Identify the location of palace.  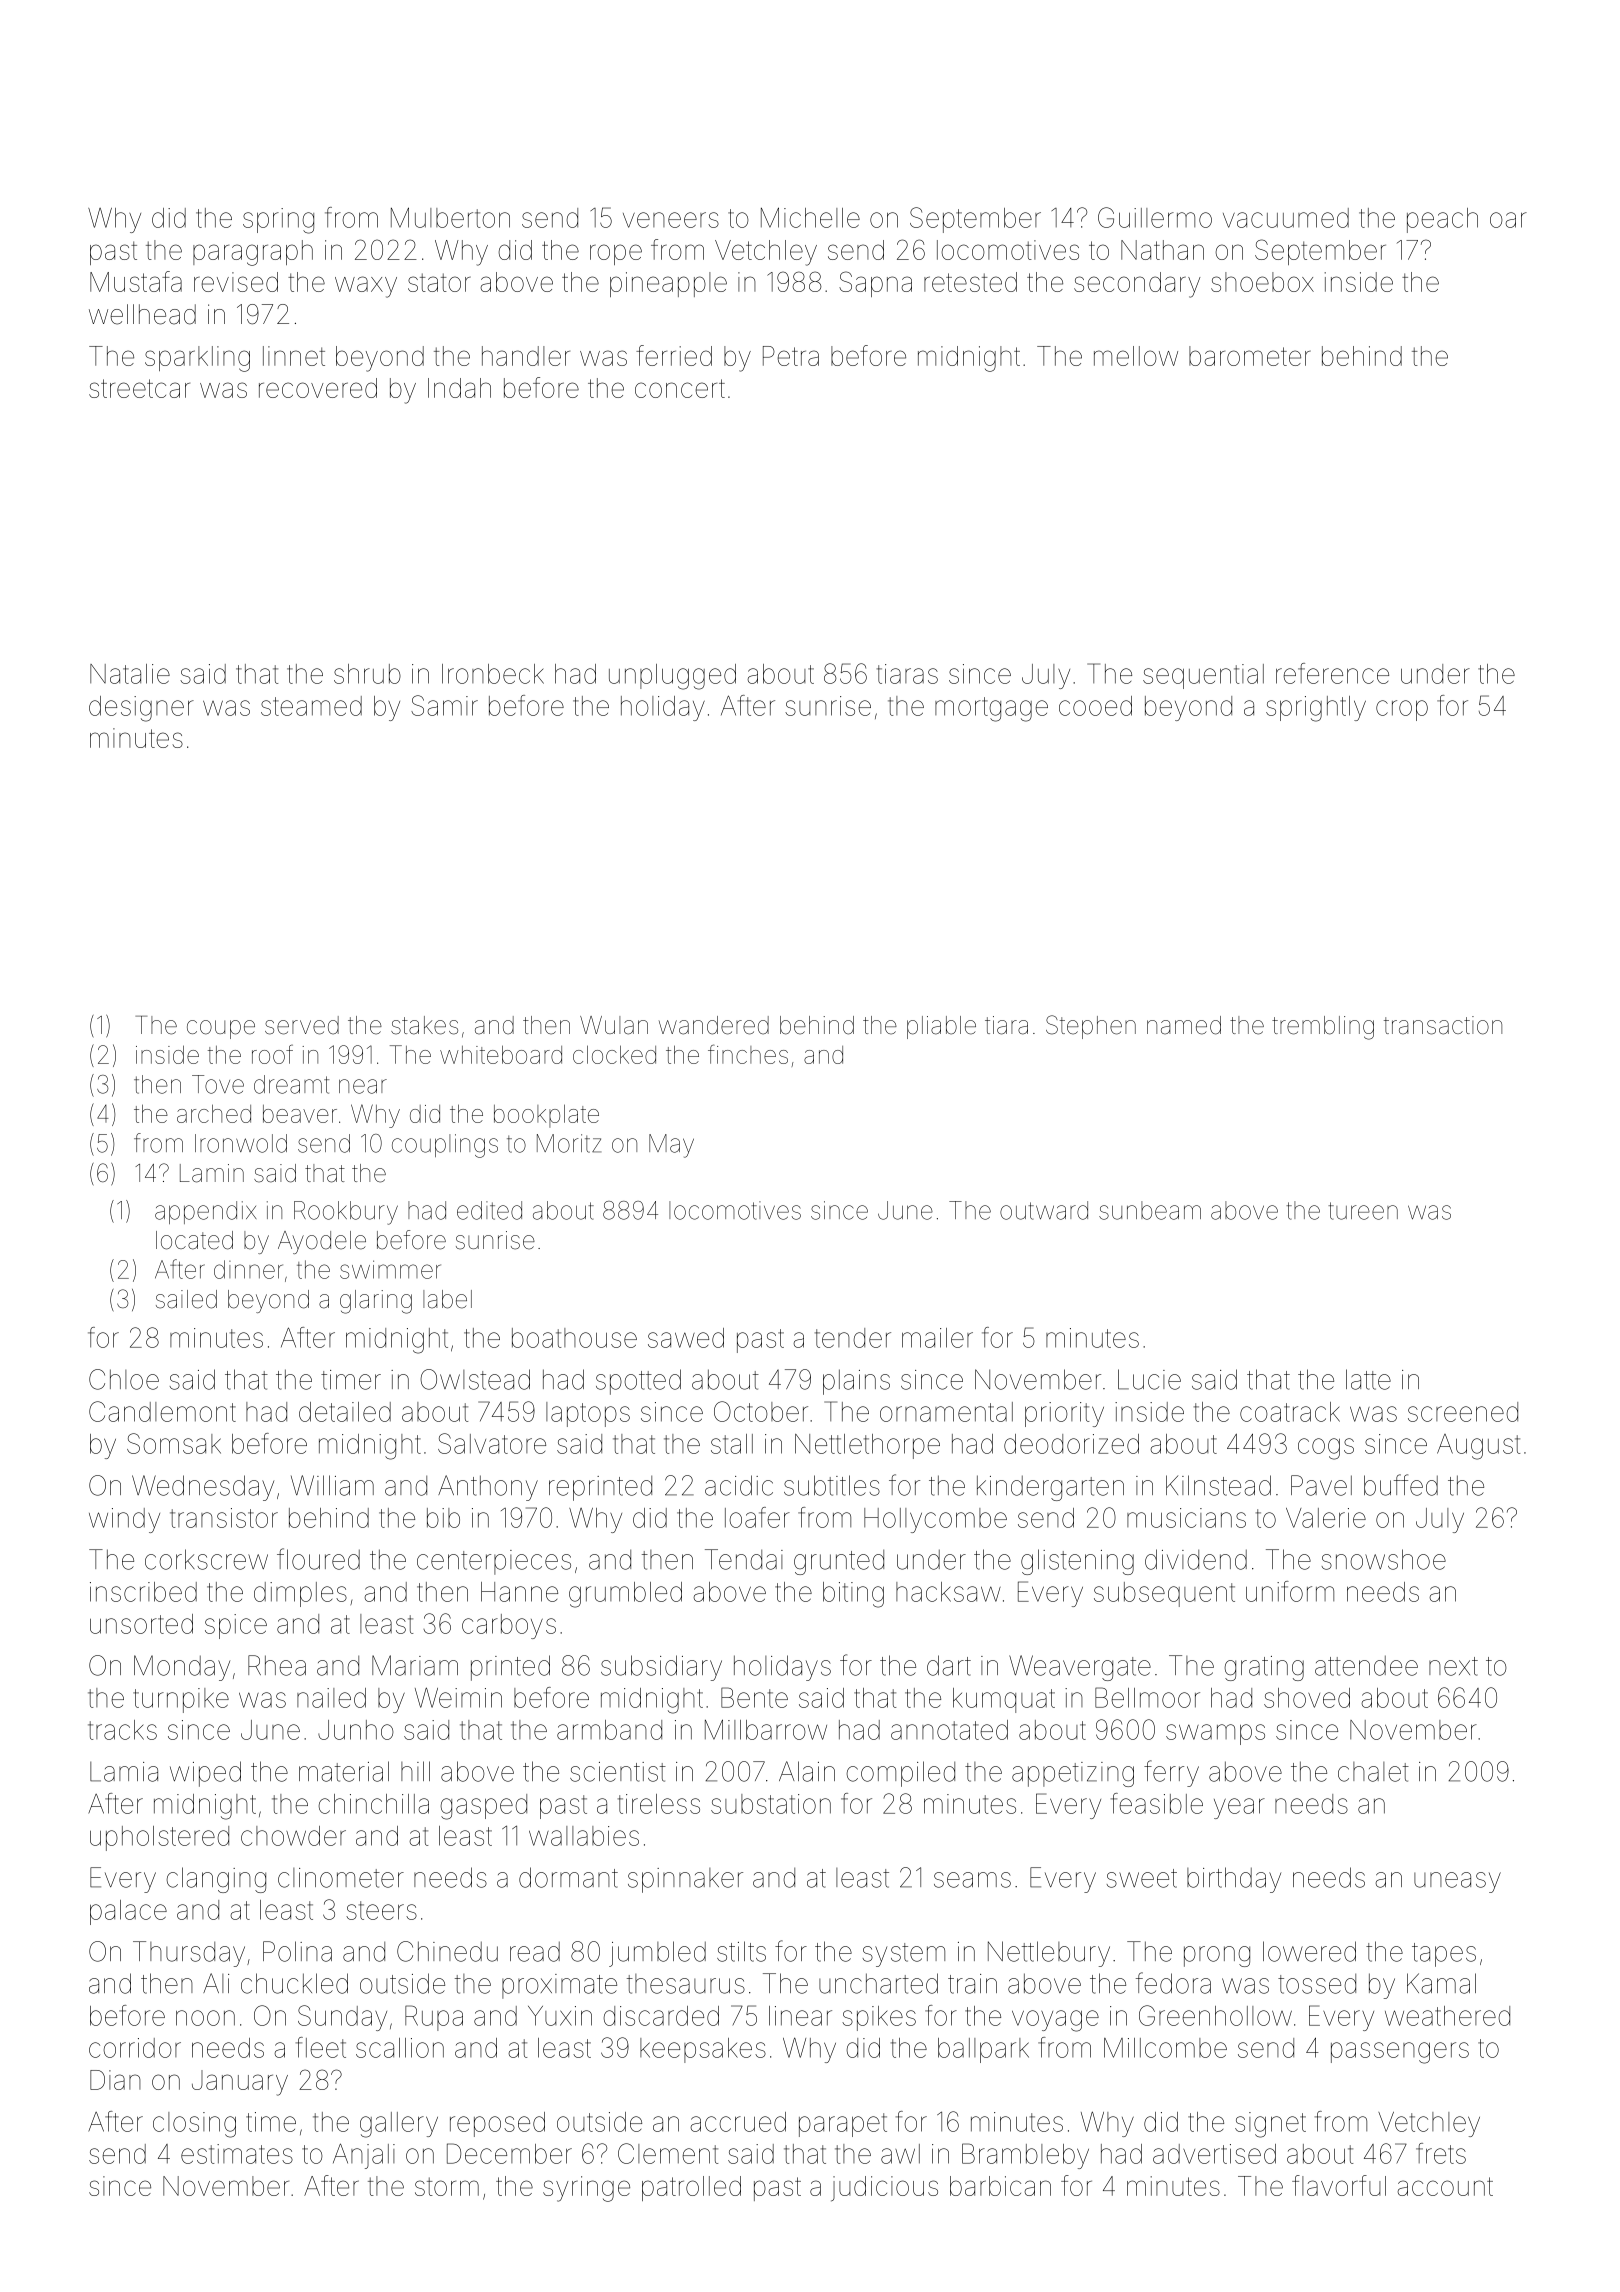
(128, 1912).
